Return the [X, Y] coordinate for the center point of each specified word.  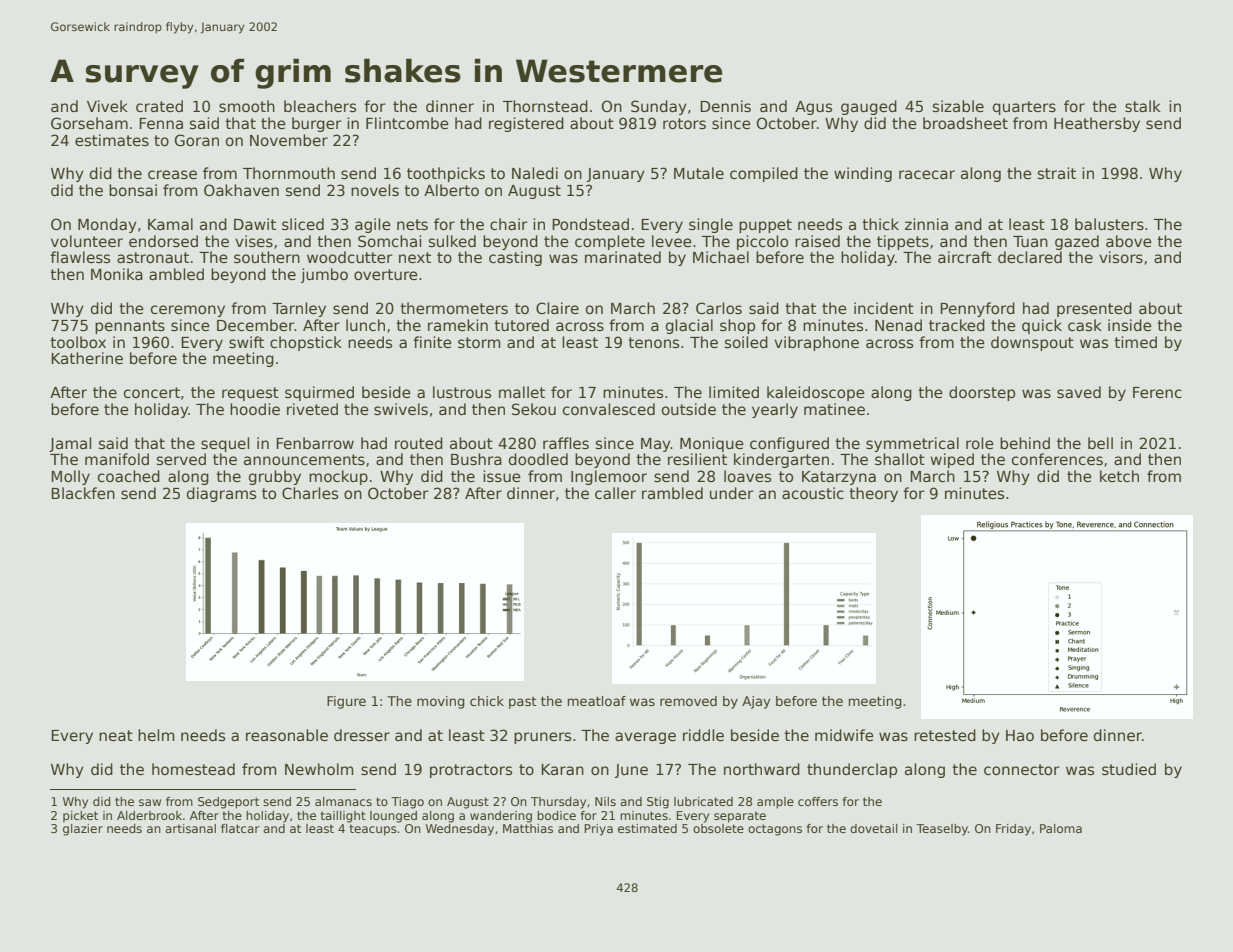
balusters [1109, 224]
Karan [562, 769]
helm [156, 735]
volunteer [87, 241]
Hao [1020, 735]
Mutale [699, 173]
